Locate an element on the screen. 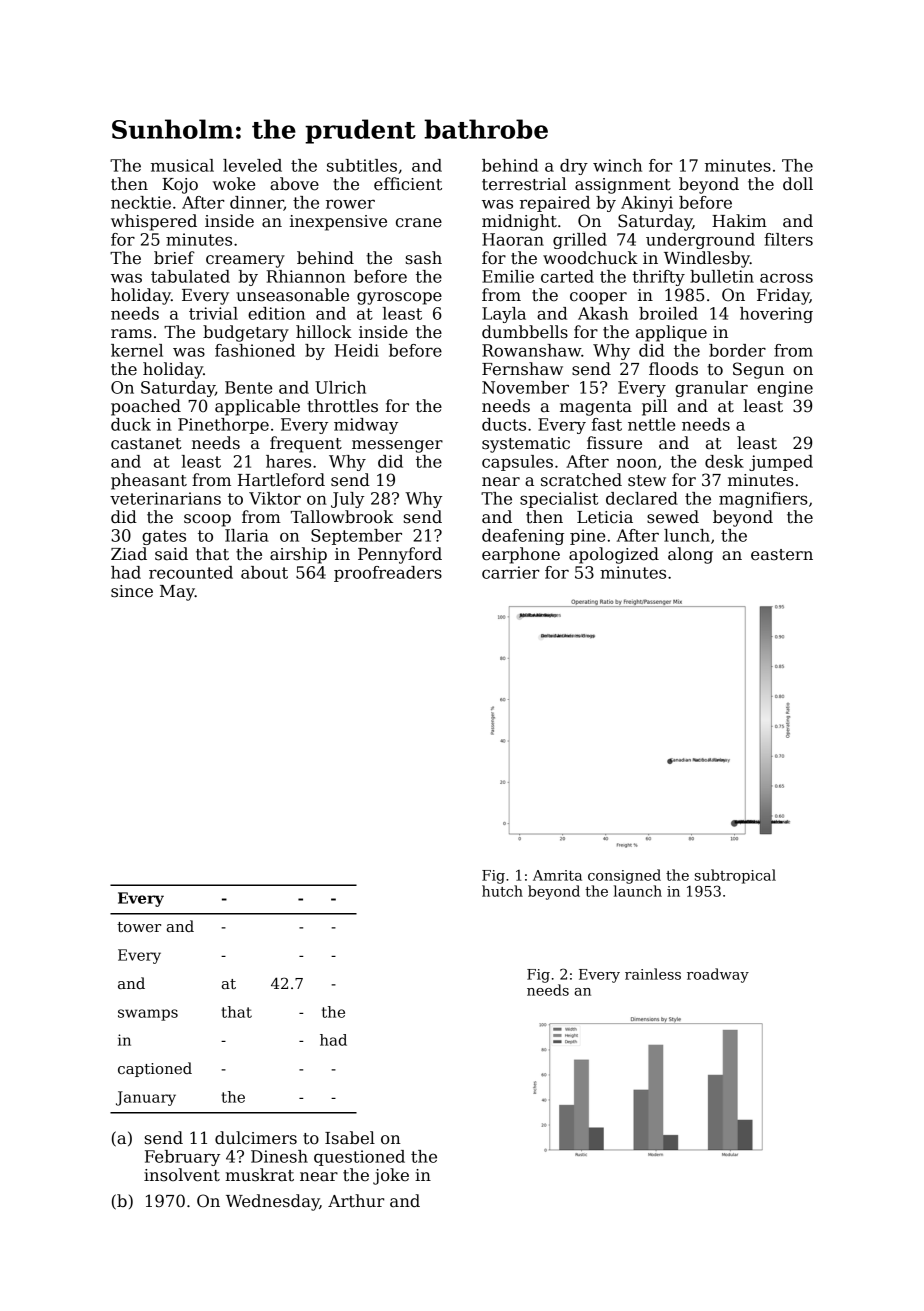 This screenshot has height=1311, width=924. insolvent is located at coordinates (182, 1175).
